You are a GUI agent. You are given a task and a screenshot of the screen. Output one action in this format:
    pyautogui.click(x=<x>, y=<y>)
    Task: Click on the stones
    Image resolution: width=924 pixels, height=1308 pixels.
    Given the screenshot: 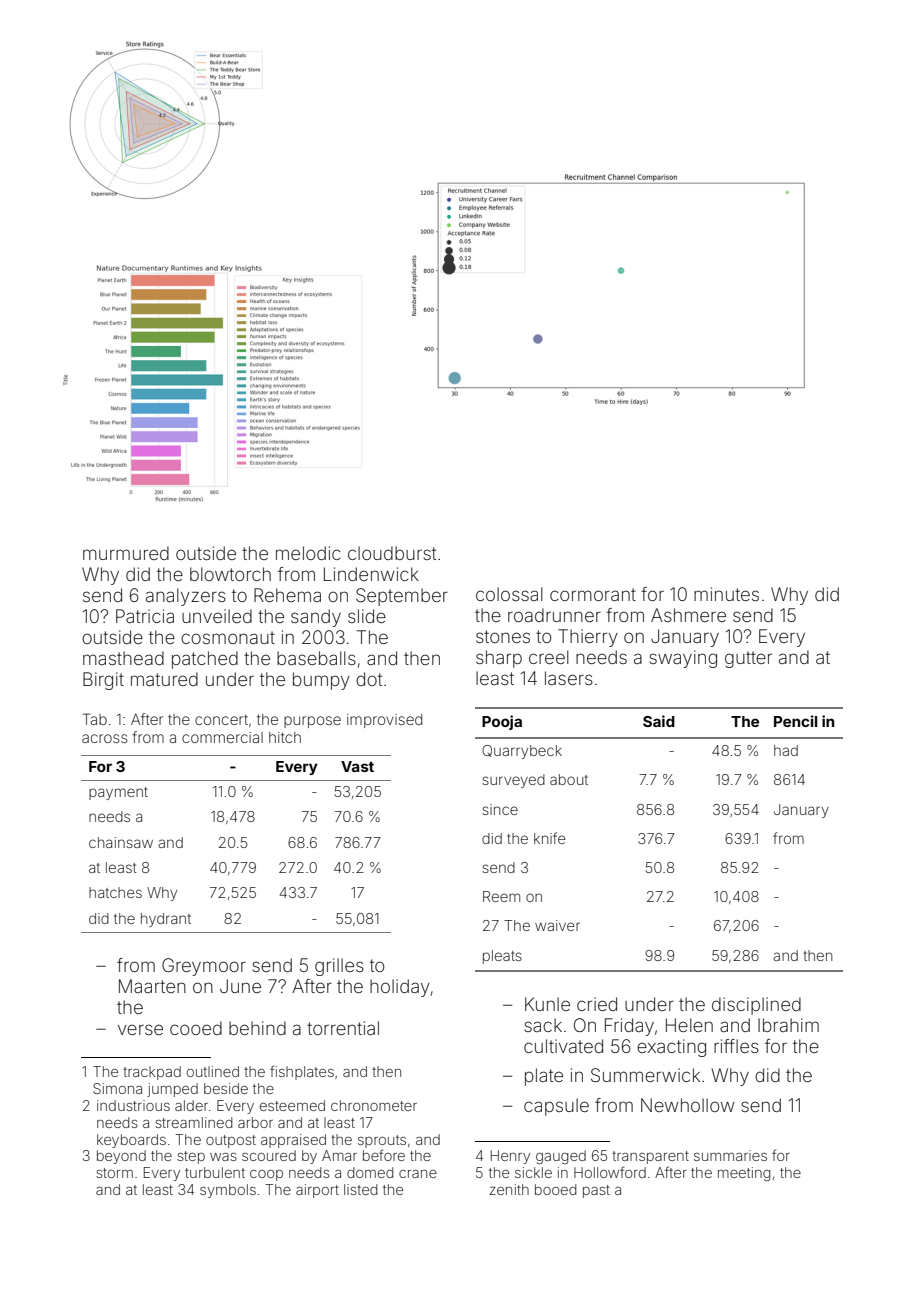 What is the action you would take?
    pyautogui.click(x=503, y=636)
